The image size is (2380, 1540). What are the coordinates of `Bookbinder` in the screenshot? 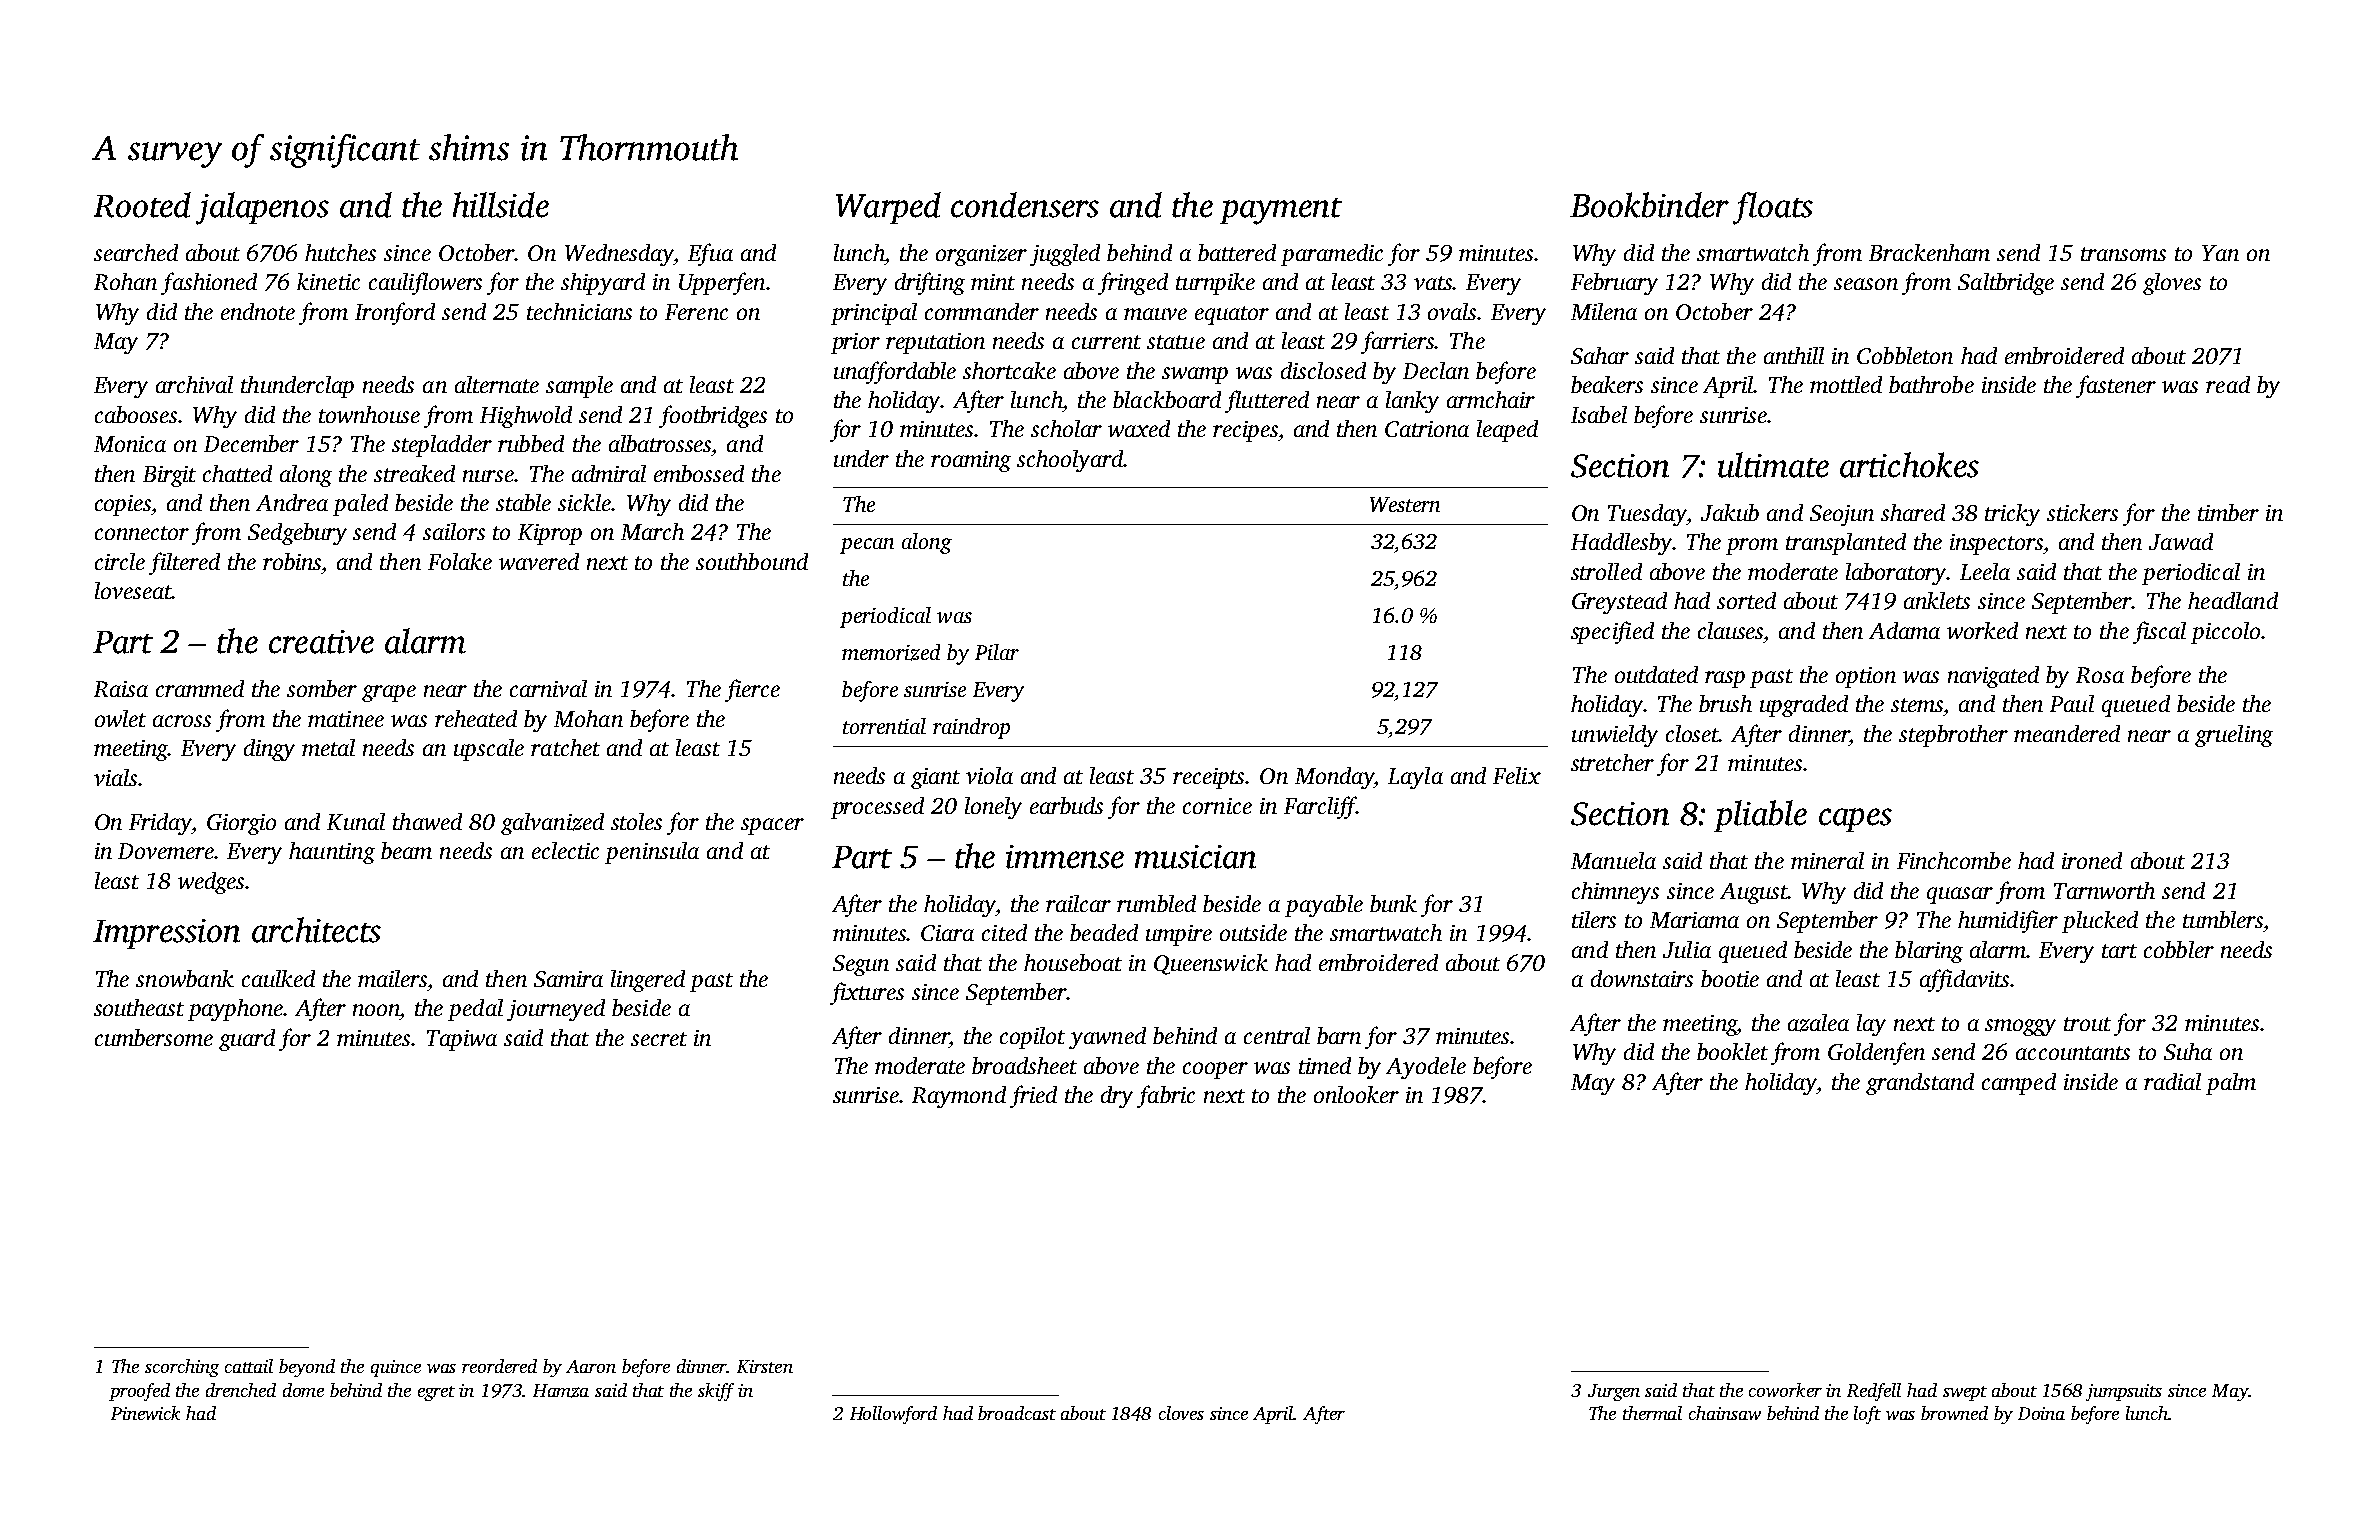 It's located at (1649, 205).
